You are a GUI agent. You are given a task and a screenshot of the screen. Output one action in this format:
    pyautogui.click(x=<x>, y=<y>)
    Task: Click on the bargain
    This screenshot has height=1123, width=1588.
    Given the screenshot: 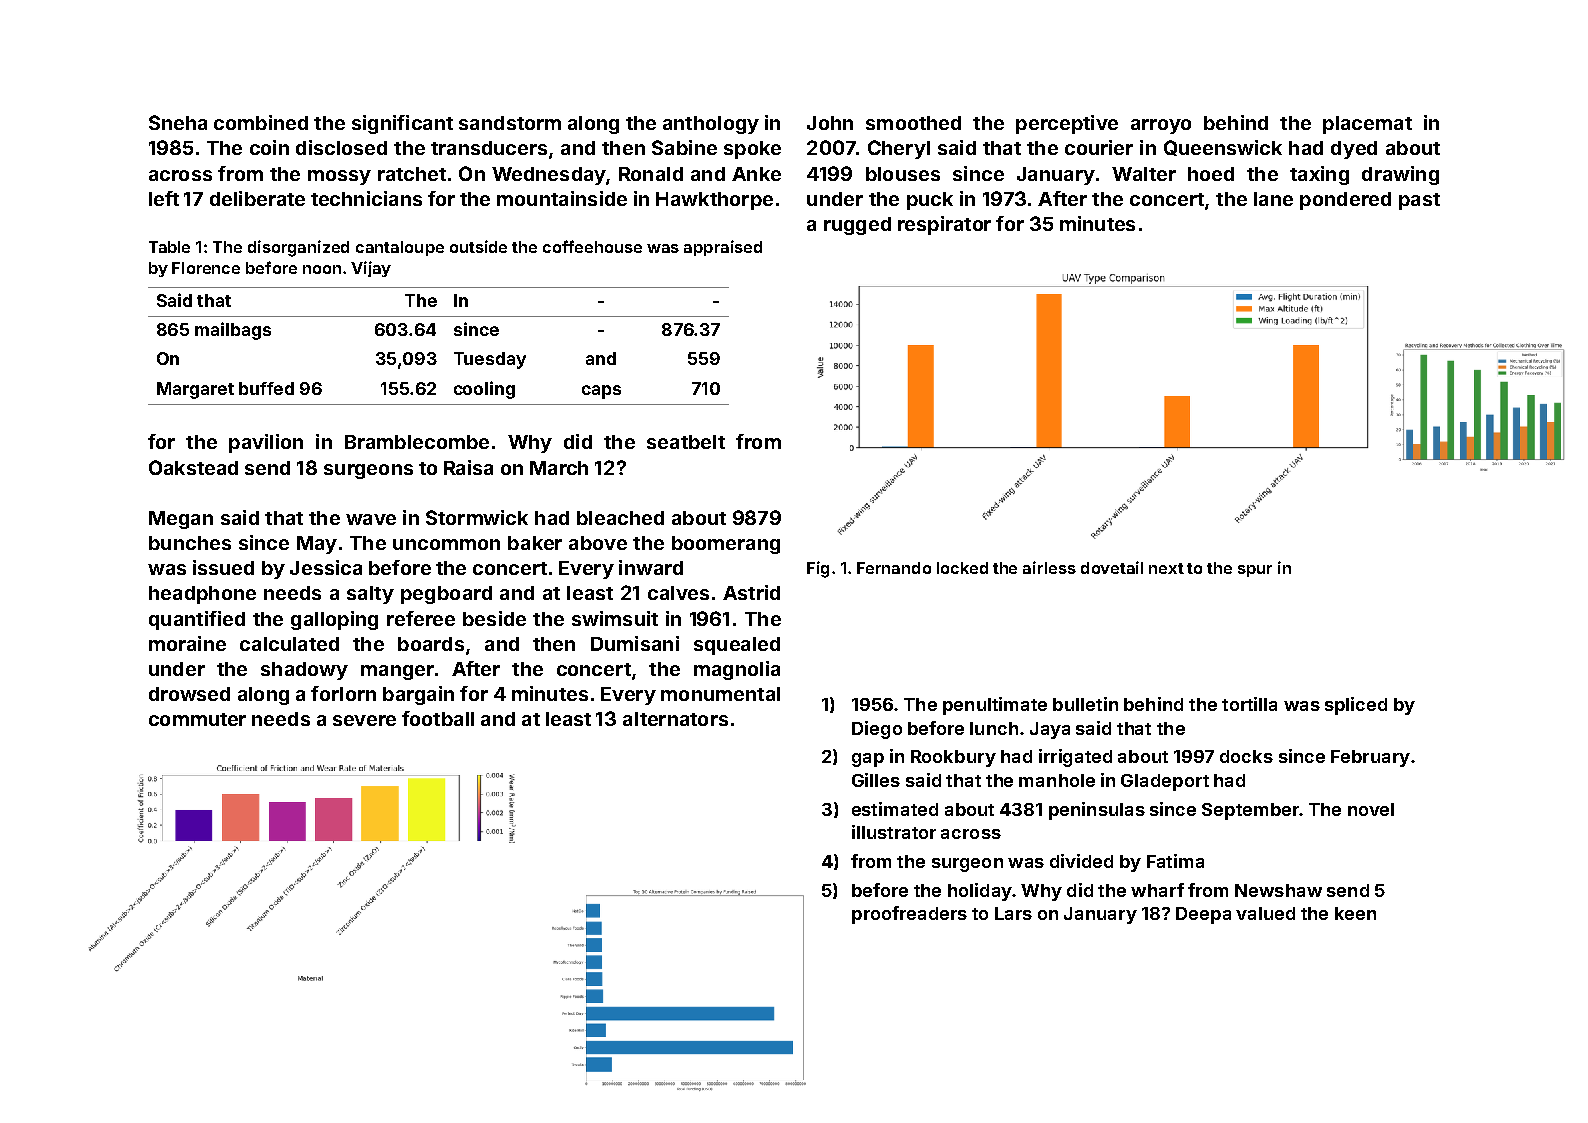 What is the action you would take?
    pyautogui.click(x=418, y=695)
